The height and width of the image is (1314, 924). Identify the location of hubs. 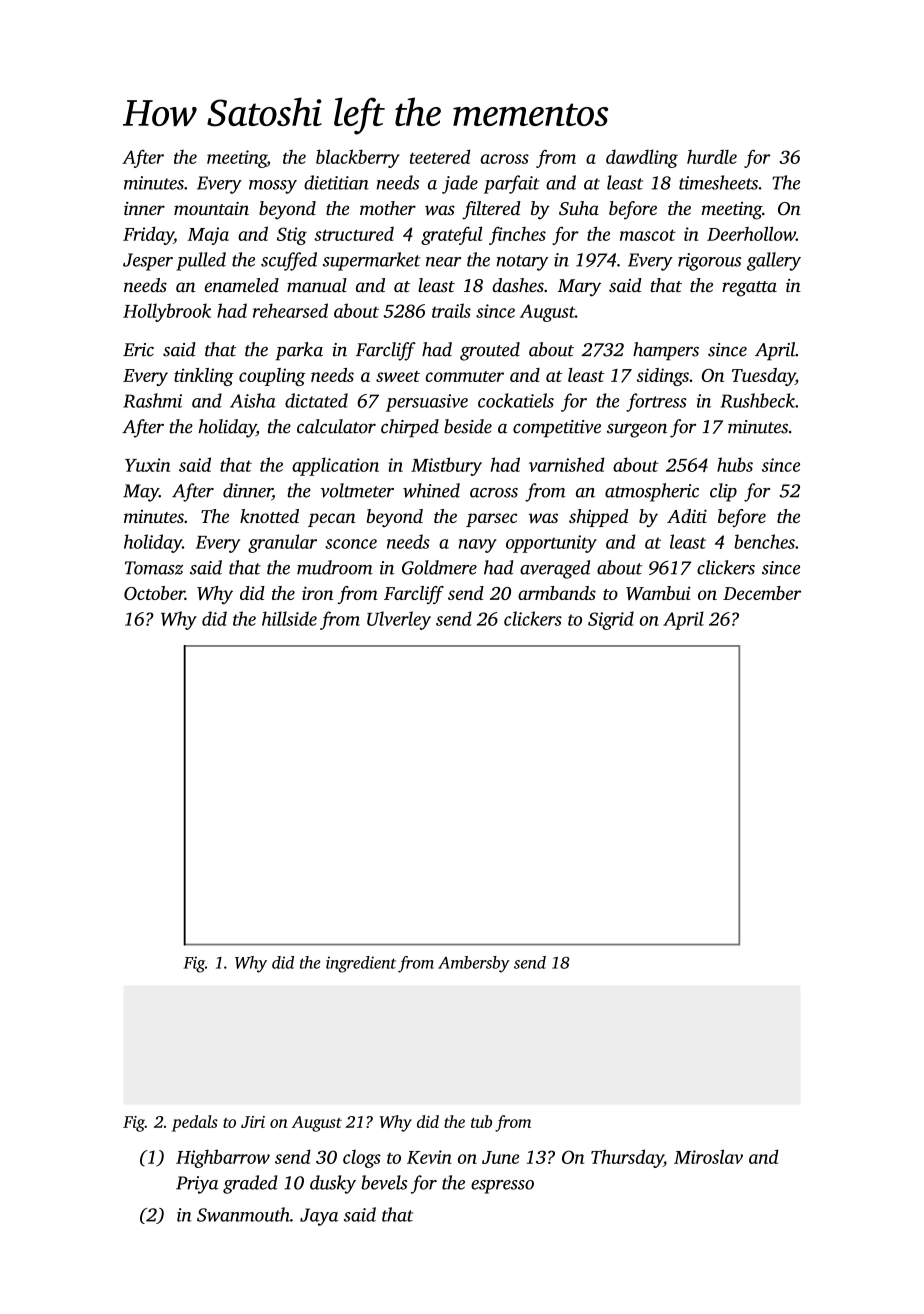
(735, 464).
